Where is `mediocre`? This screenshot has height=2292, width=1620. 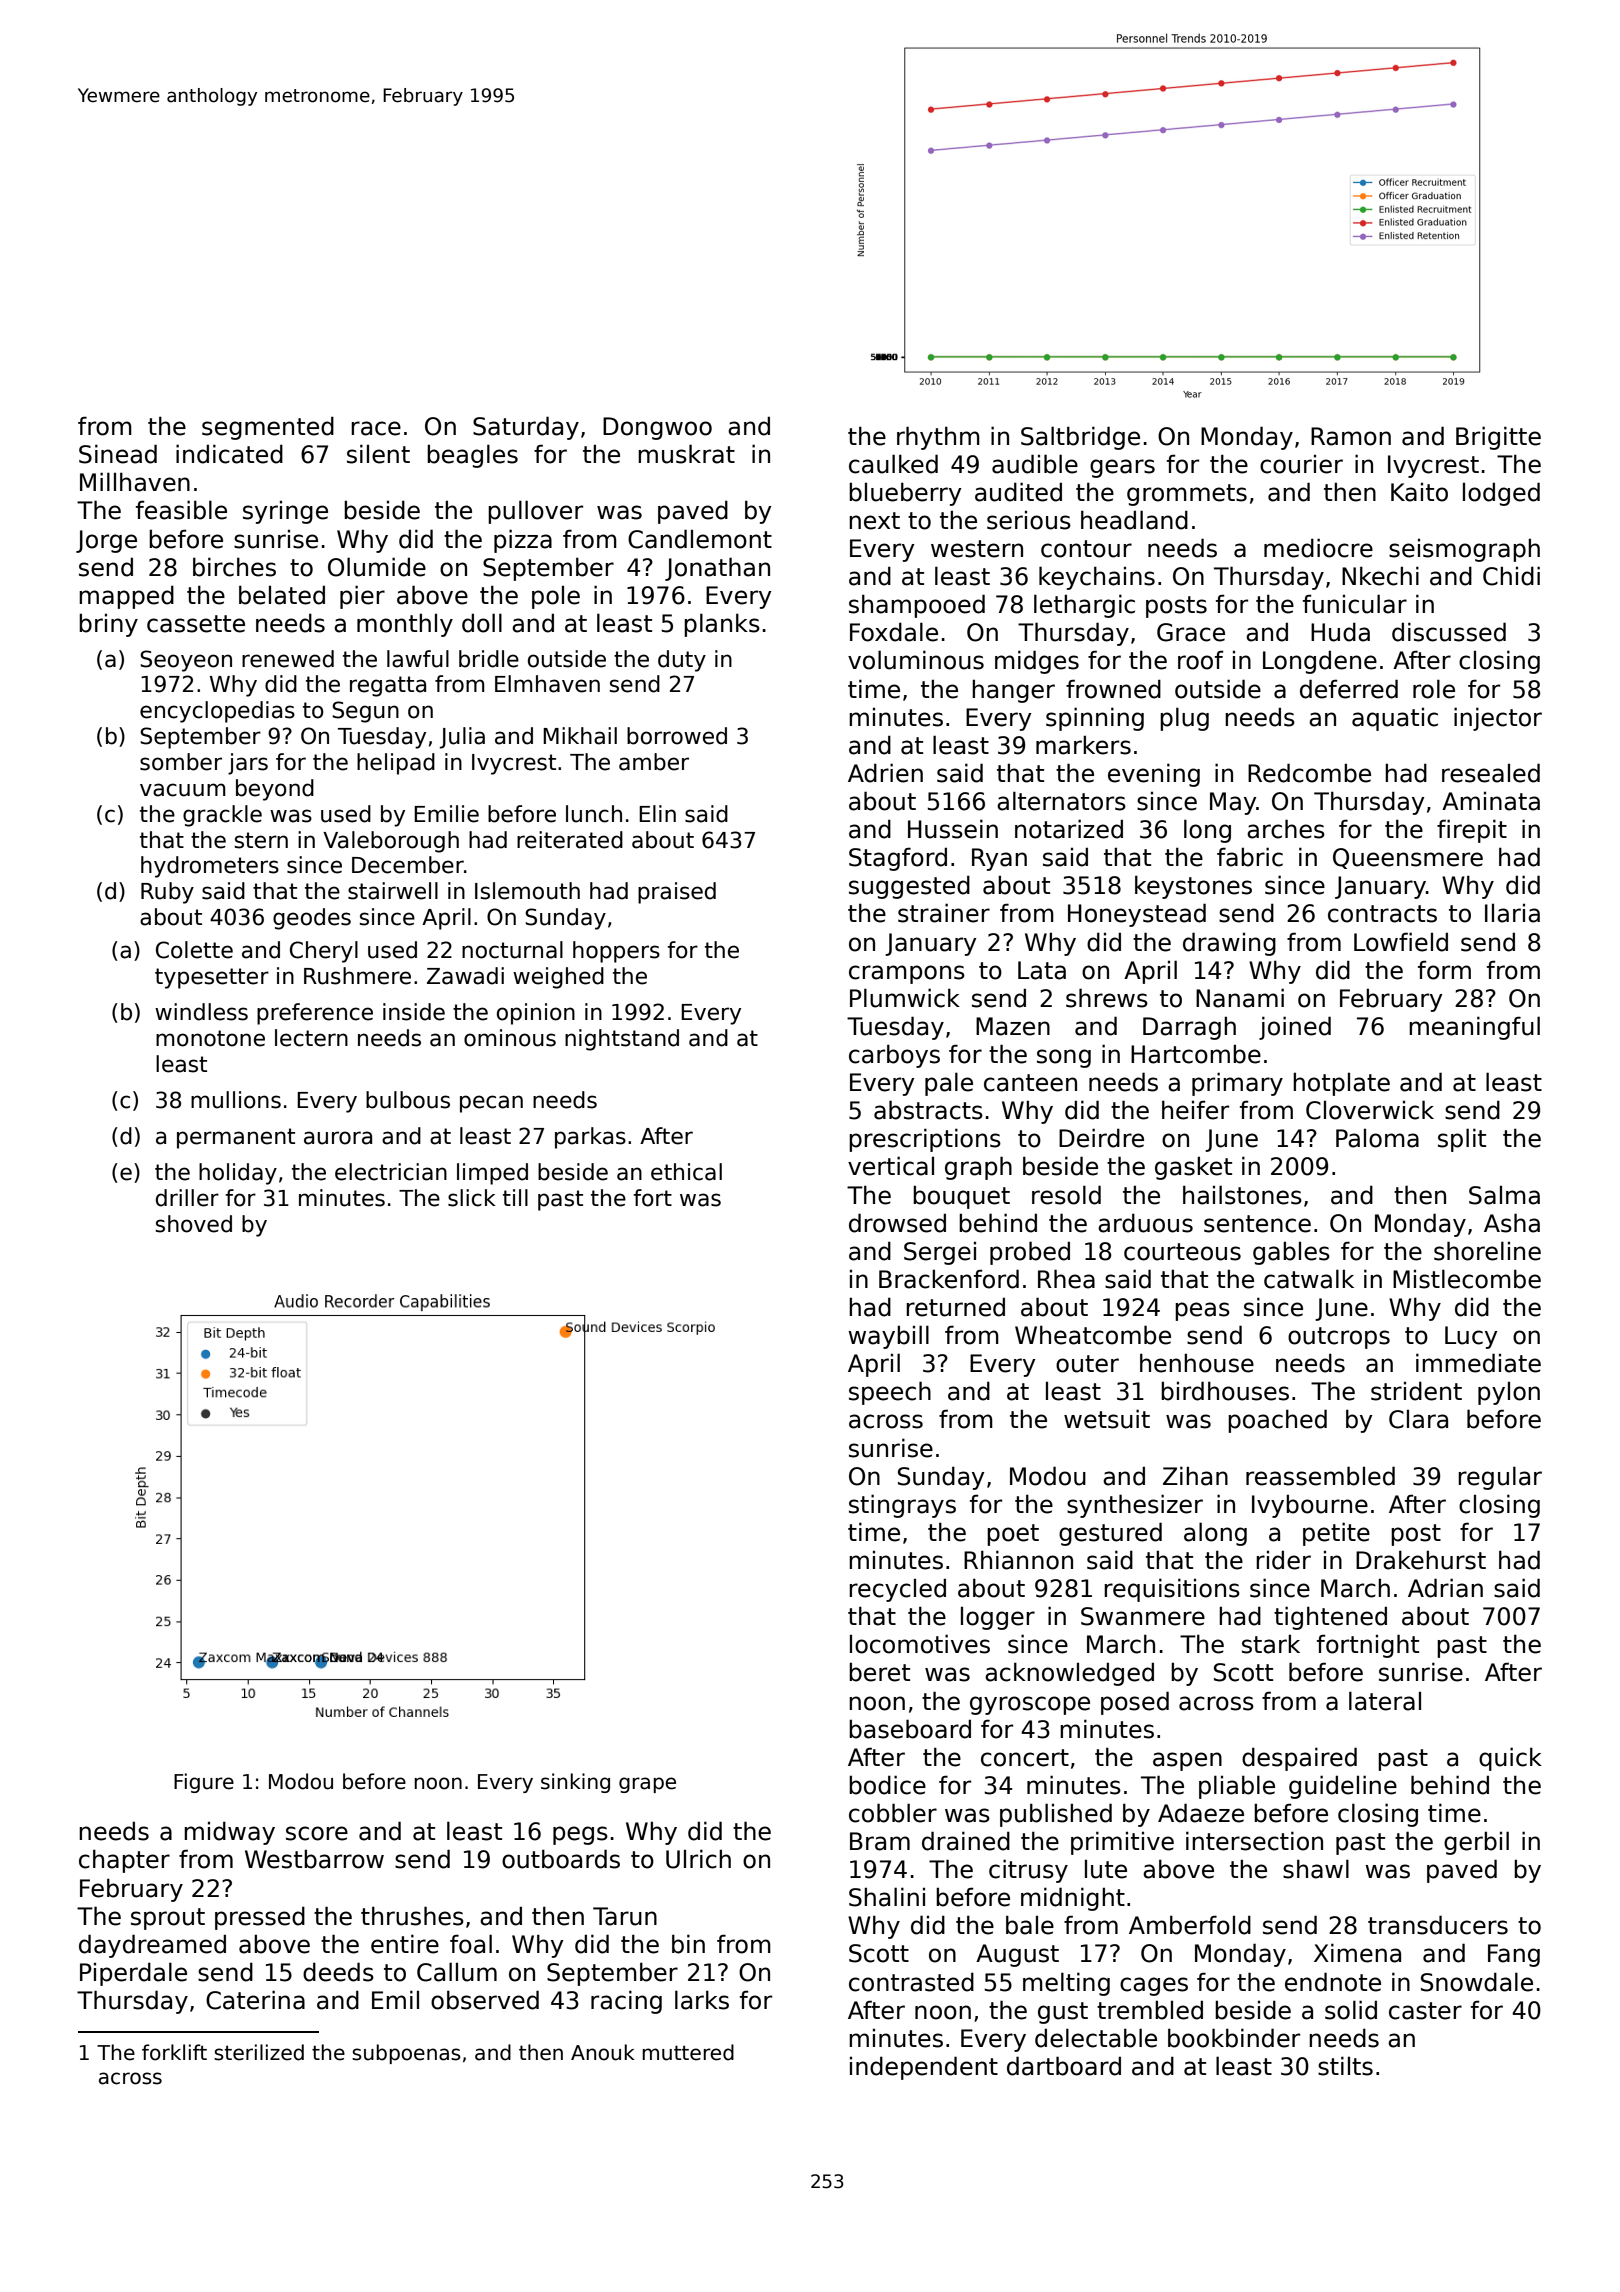 mediocre is located at coordinates (1318, 548).
